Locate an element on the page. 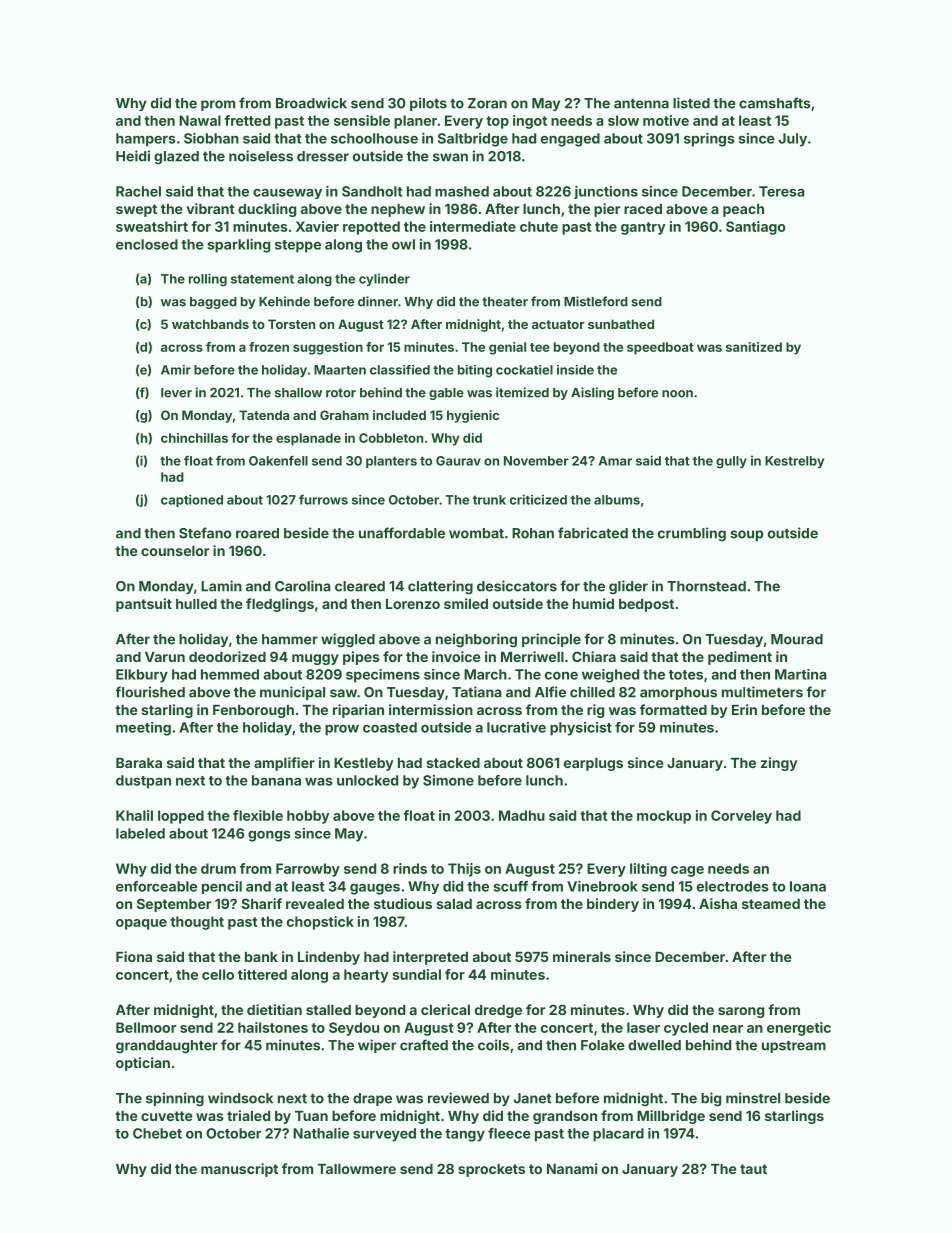  top is located at coordinates (497, 122).
